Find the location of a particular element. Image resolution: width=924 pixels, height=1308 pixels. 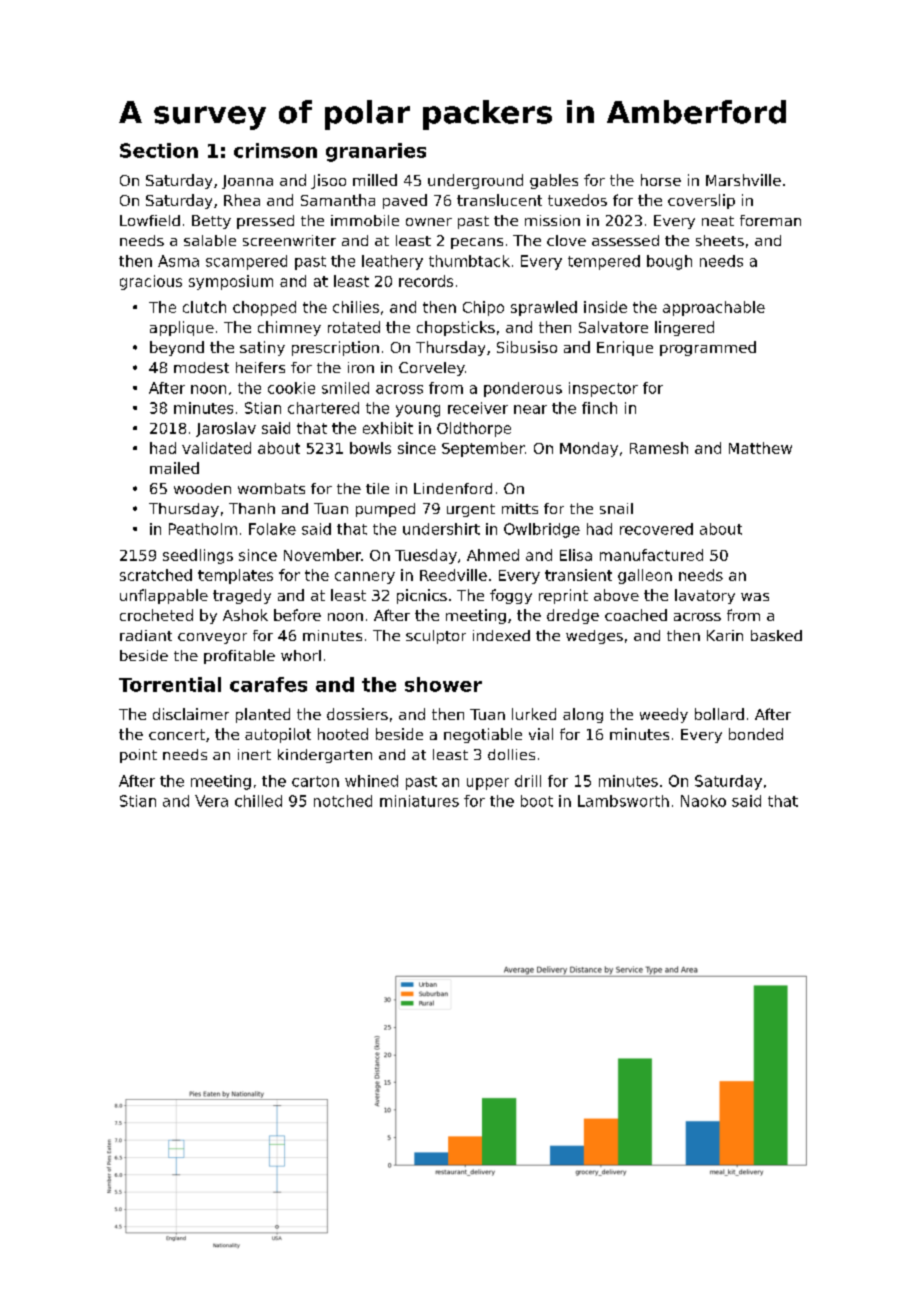

Section is located at coordinates (159, 150).
